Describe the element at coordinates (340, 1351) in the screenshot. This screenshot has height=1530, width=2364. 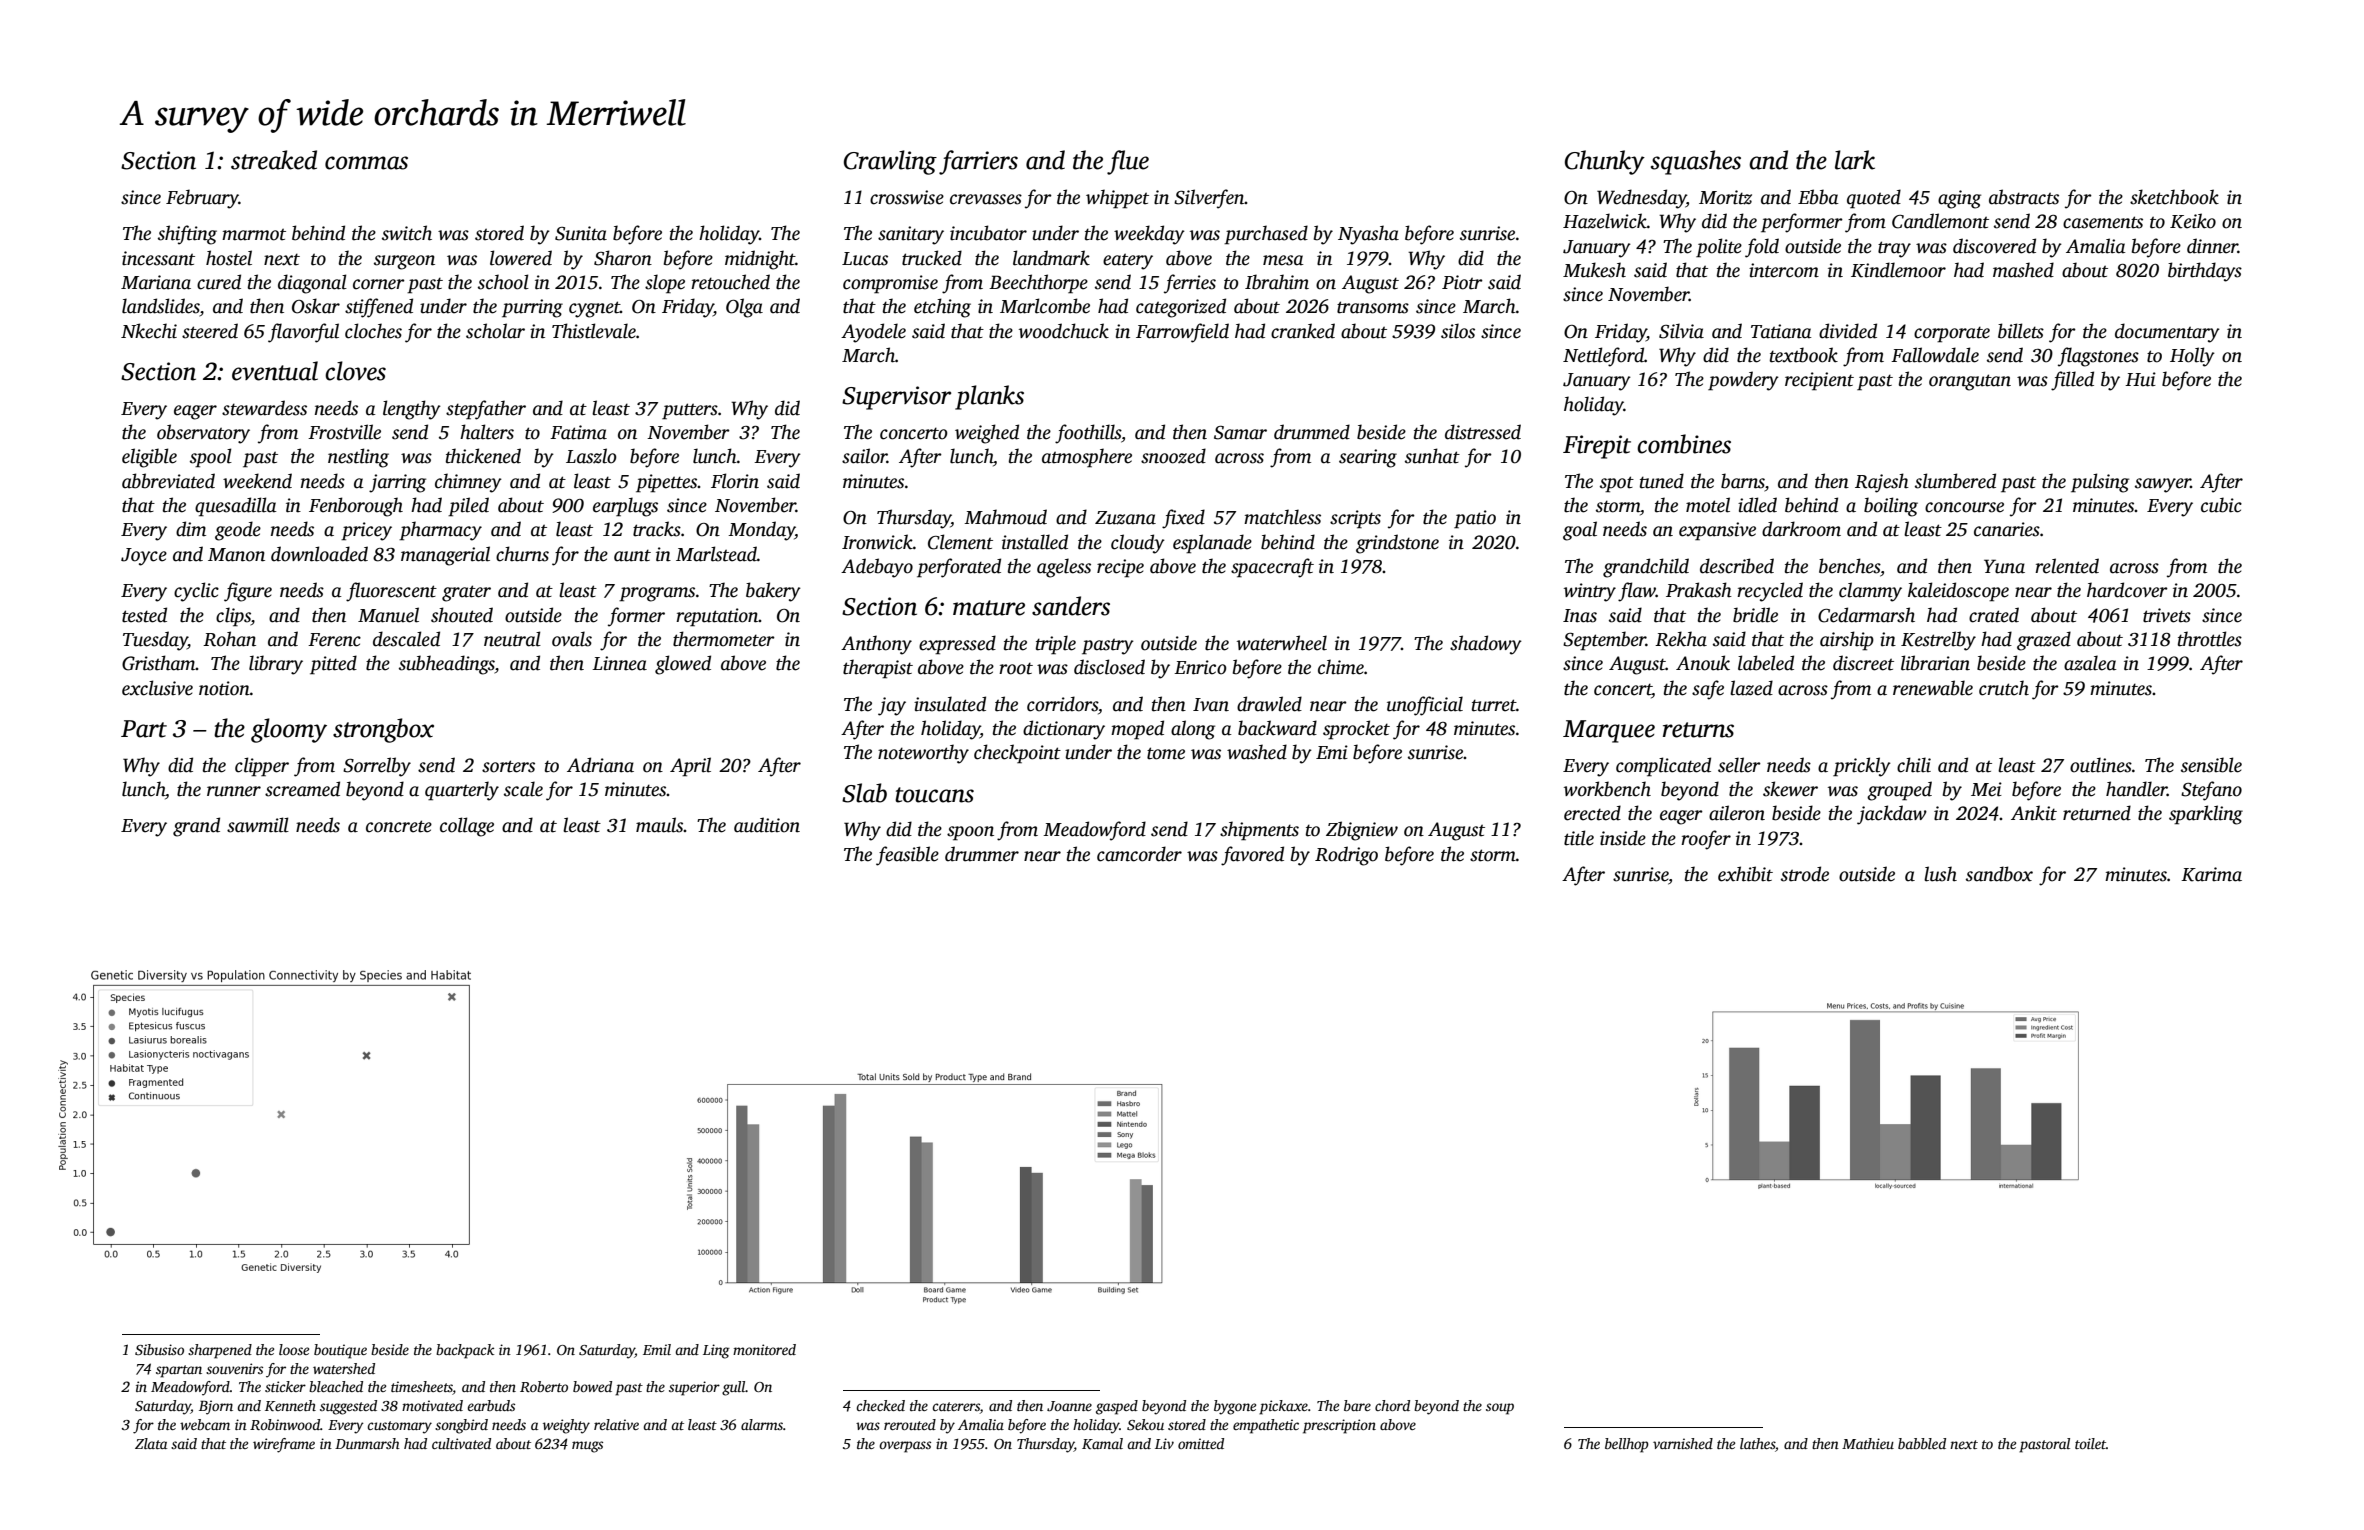
I see `boutique` at that location.
